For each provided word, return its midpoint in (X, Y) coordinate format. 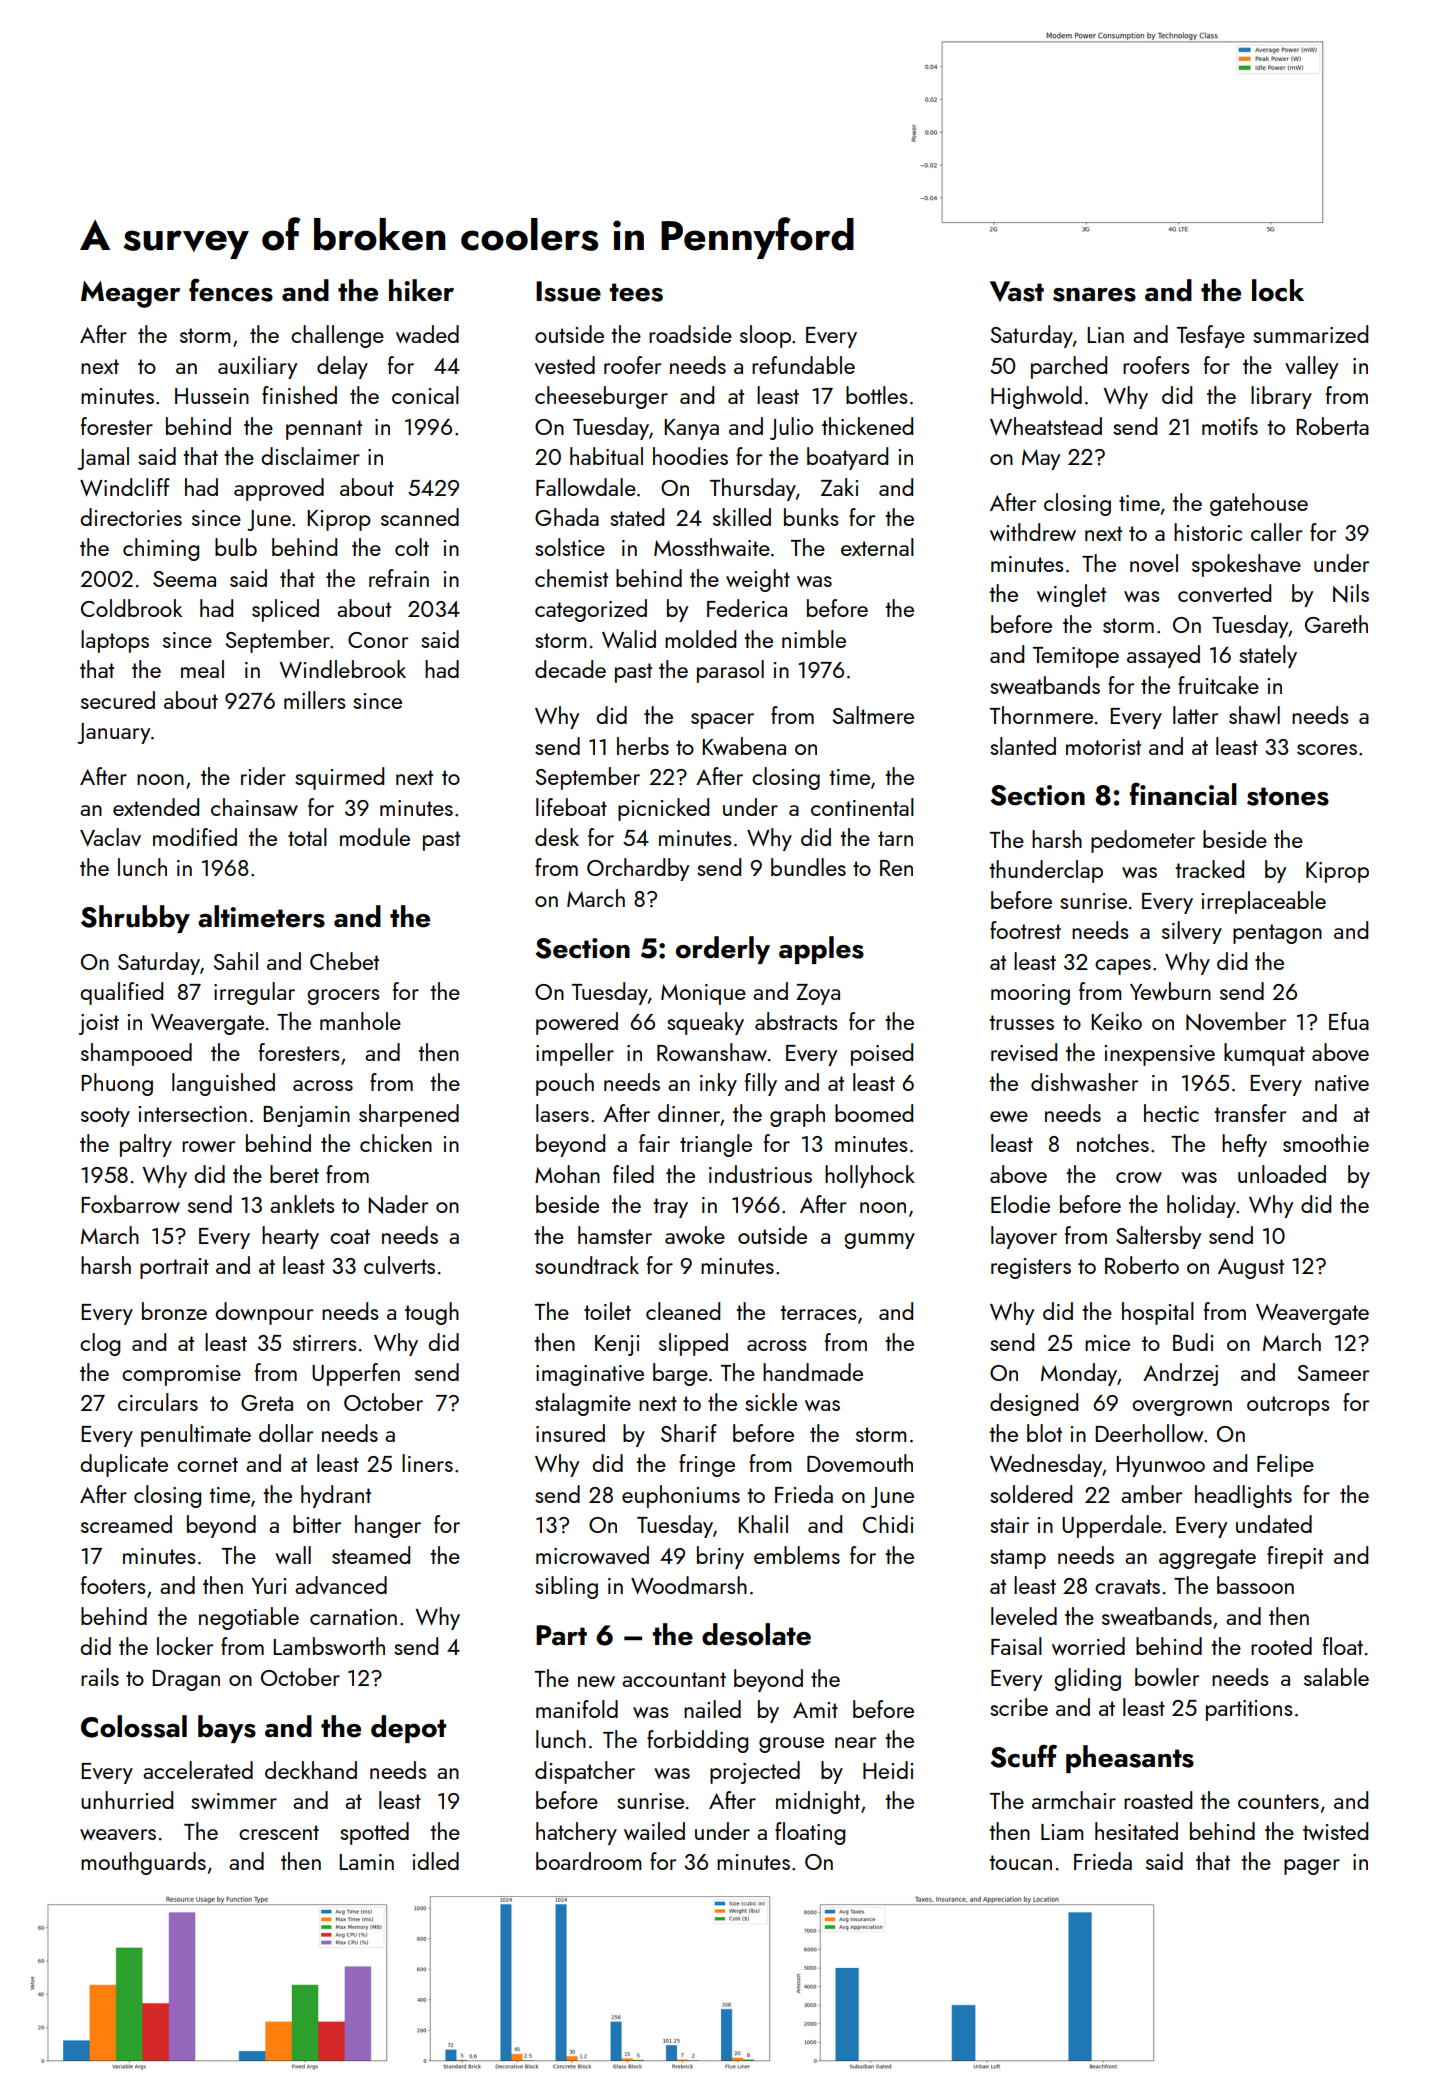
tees (636, 292)
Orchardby (638, 869)
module (375, 837)
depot (408, 1729)
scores (1327, 749)
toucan (1020, 1862)
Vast (1017, 291)
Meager (130, 294)
